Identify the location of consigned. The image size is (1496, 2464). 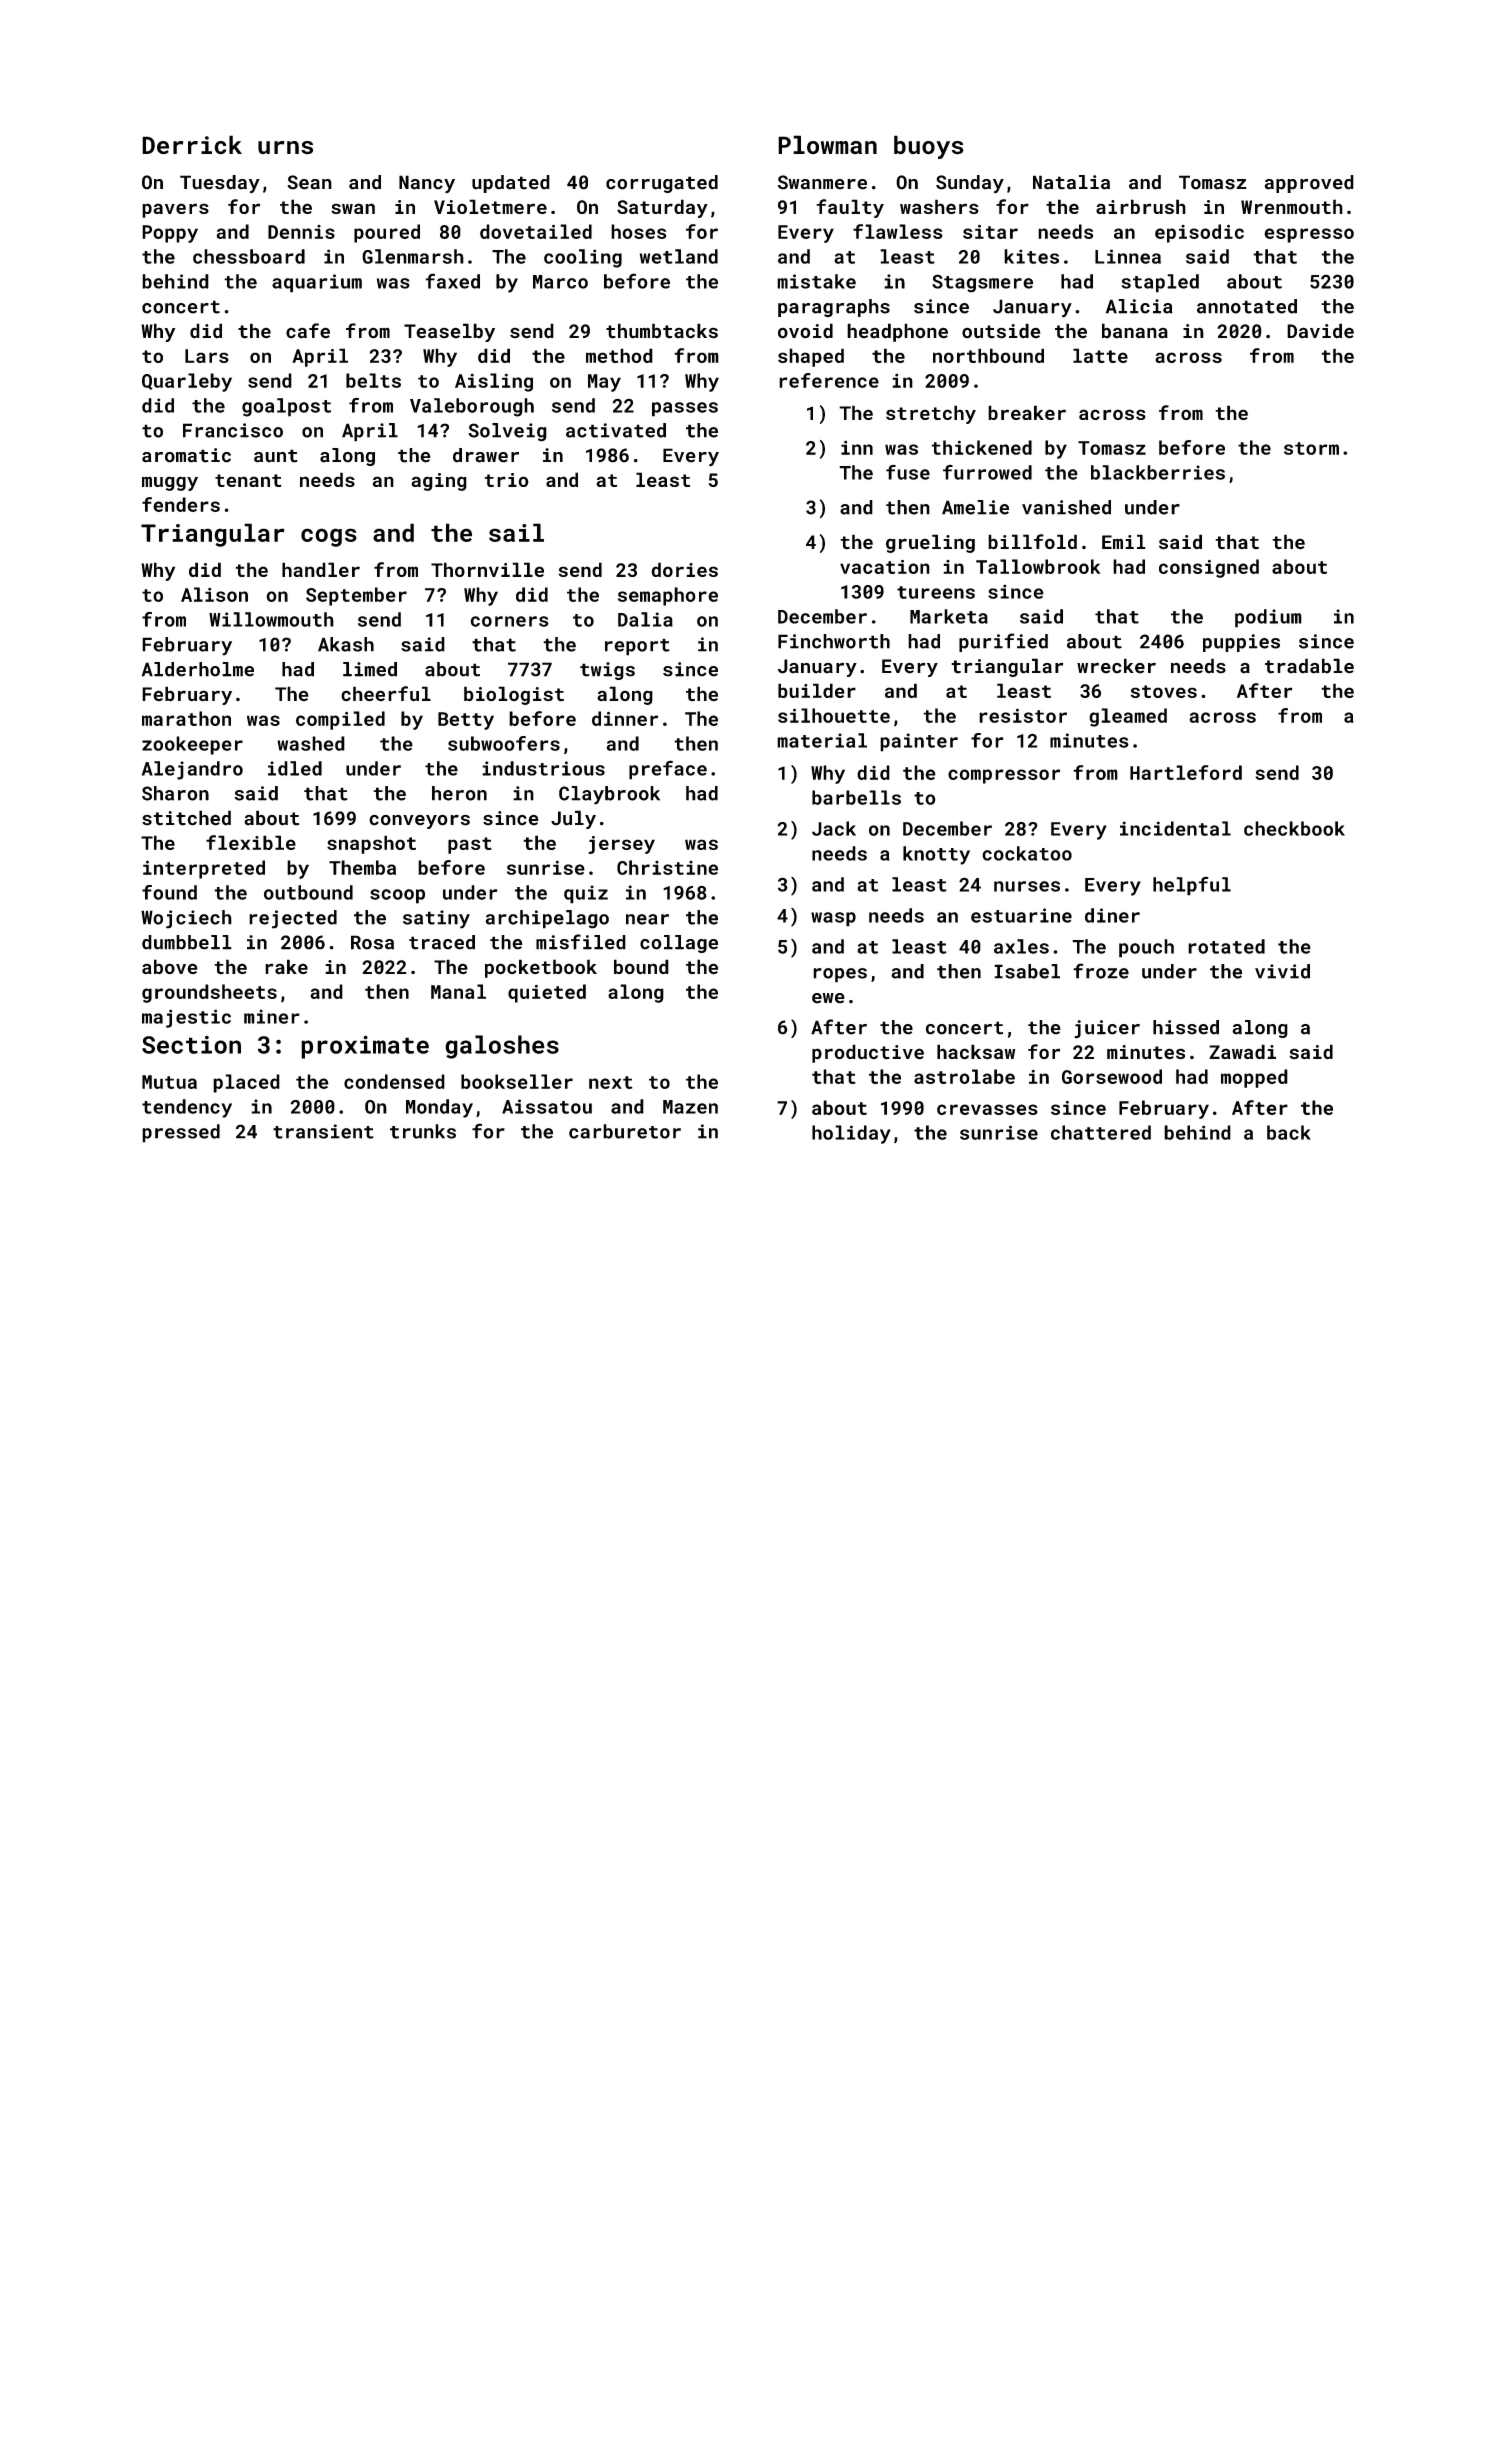
(1209, 568).
